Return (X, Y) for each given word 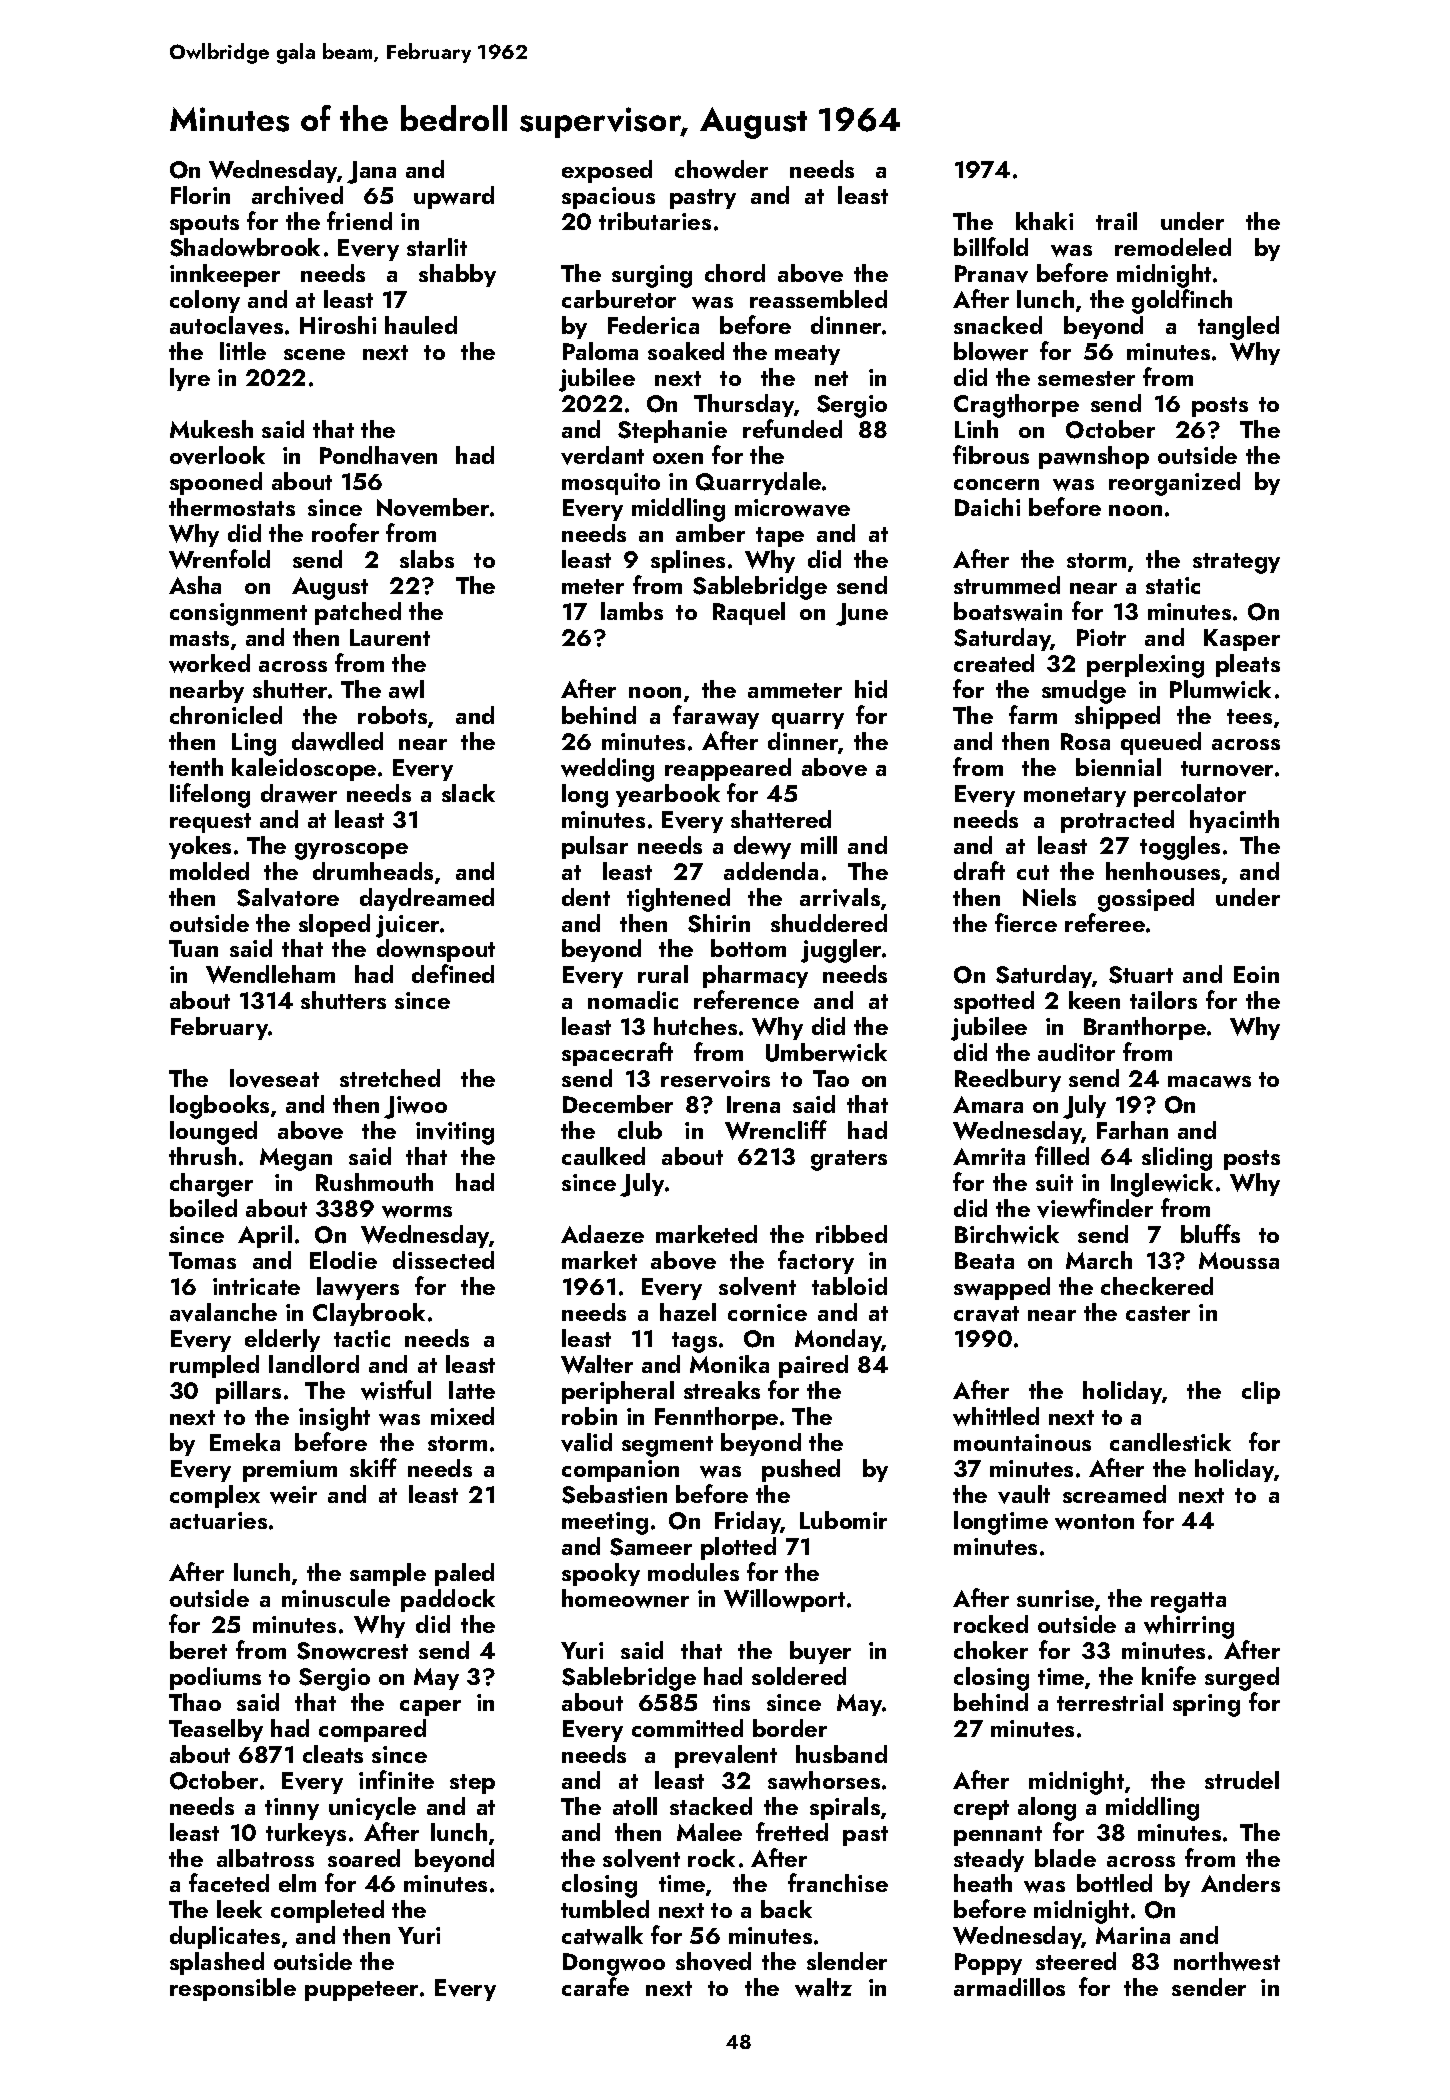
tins (731, 1702)
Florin (200, 195)
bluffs (1210, 1233)
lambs (632, 611)
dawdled (337, 741)
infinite (396, 1779)
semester (1086, 378)
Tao (831, 1078)
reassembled (818, 299)
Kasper (1242, 640)
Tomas (202, 1260)
